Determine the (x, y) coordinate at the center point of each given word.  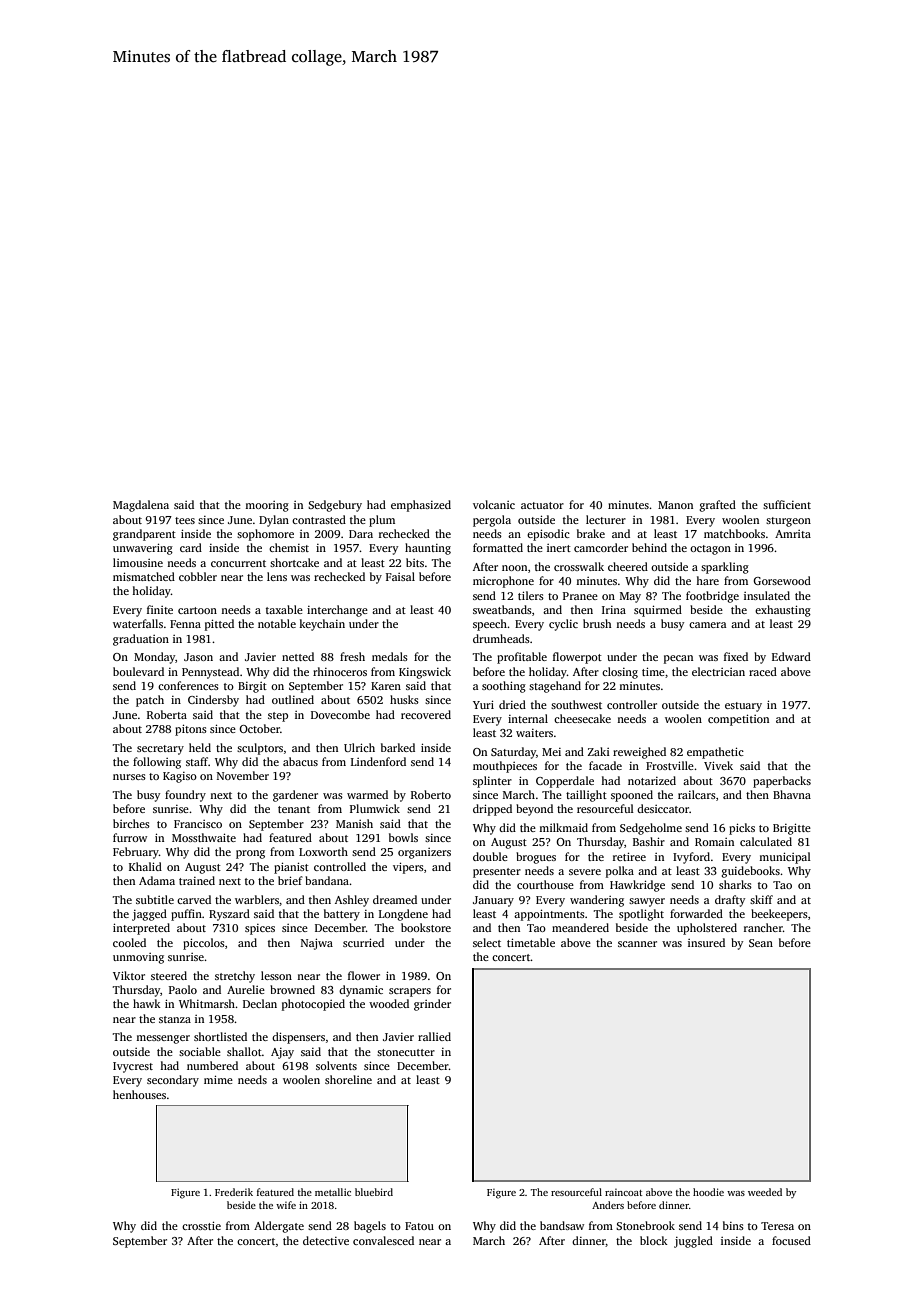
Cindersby (213, 701)
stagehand (555, 687)
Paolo (183, 989)
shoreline (348, 1079)
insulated (767, 595)
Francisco (198, 824)
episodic (548, 535)
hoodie (708, 1192)
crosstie (201, 1225)
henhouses (139, 1094)
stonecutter (406, 1052)
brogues (536, 858)
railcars (697, 794)
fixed (736, 656)
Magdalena (141, 506)
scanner (637, 944)
